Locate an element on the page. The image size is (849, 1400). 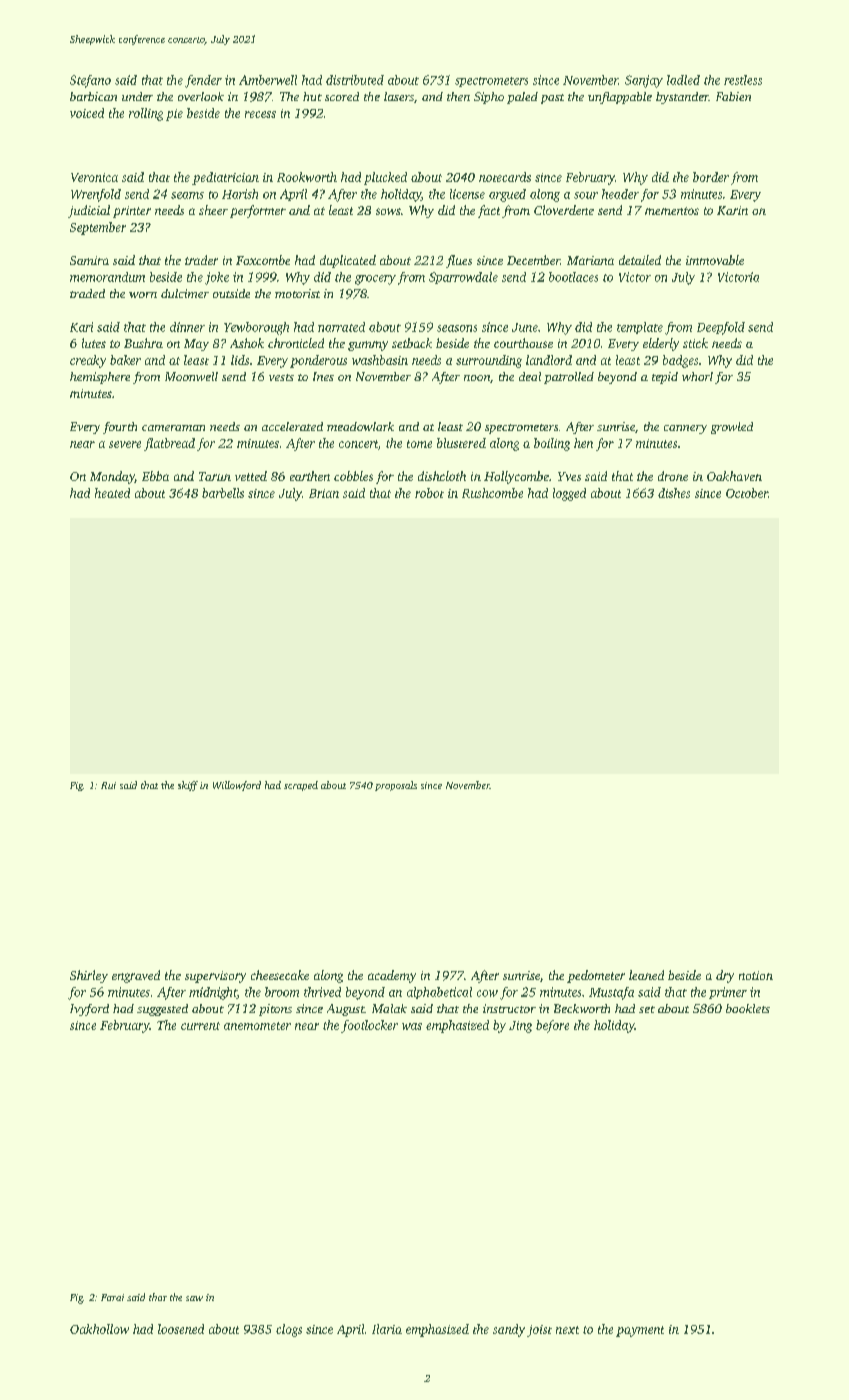
Sipho is located at coordinates (489, 98).
